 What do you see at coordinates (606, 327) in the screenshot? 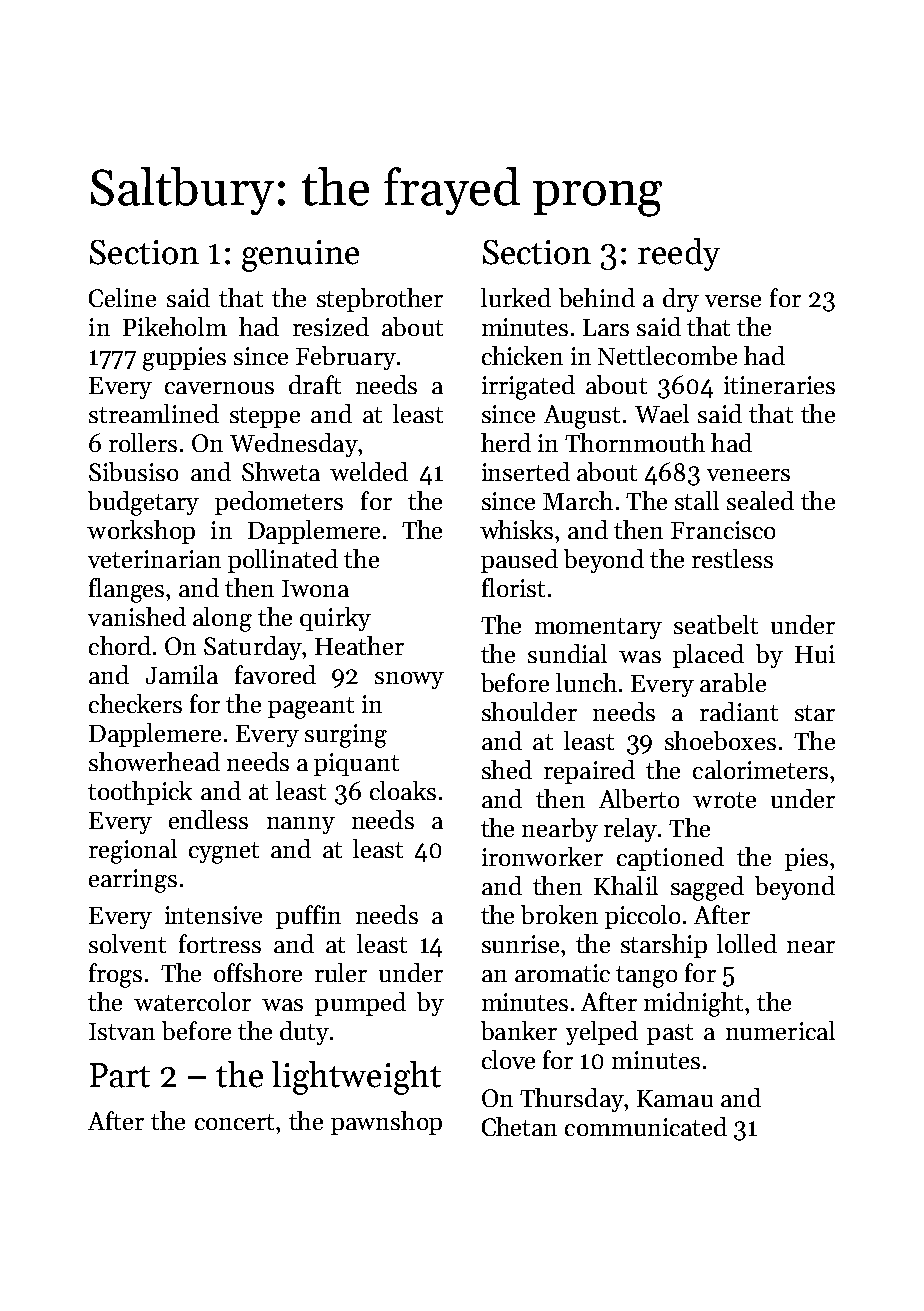
I see `Lars` at bounding box center [606, 327].
